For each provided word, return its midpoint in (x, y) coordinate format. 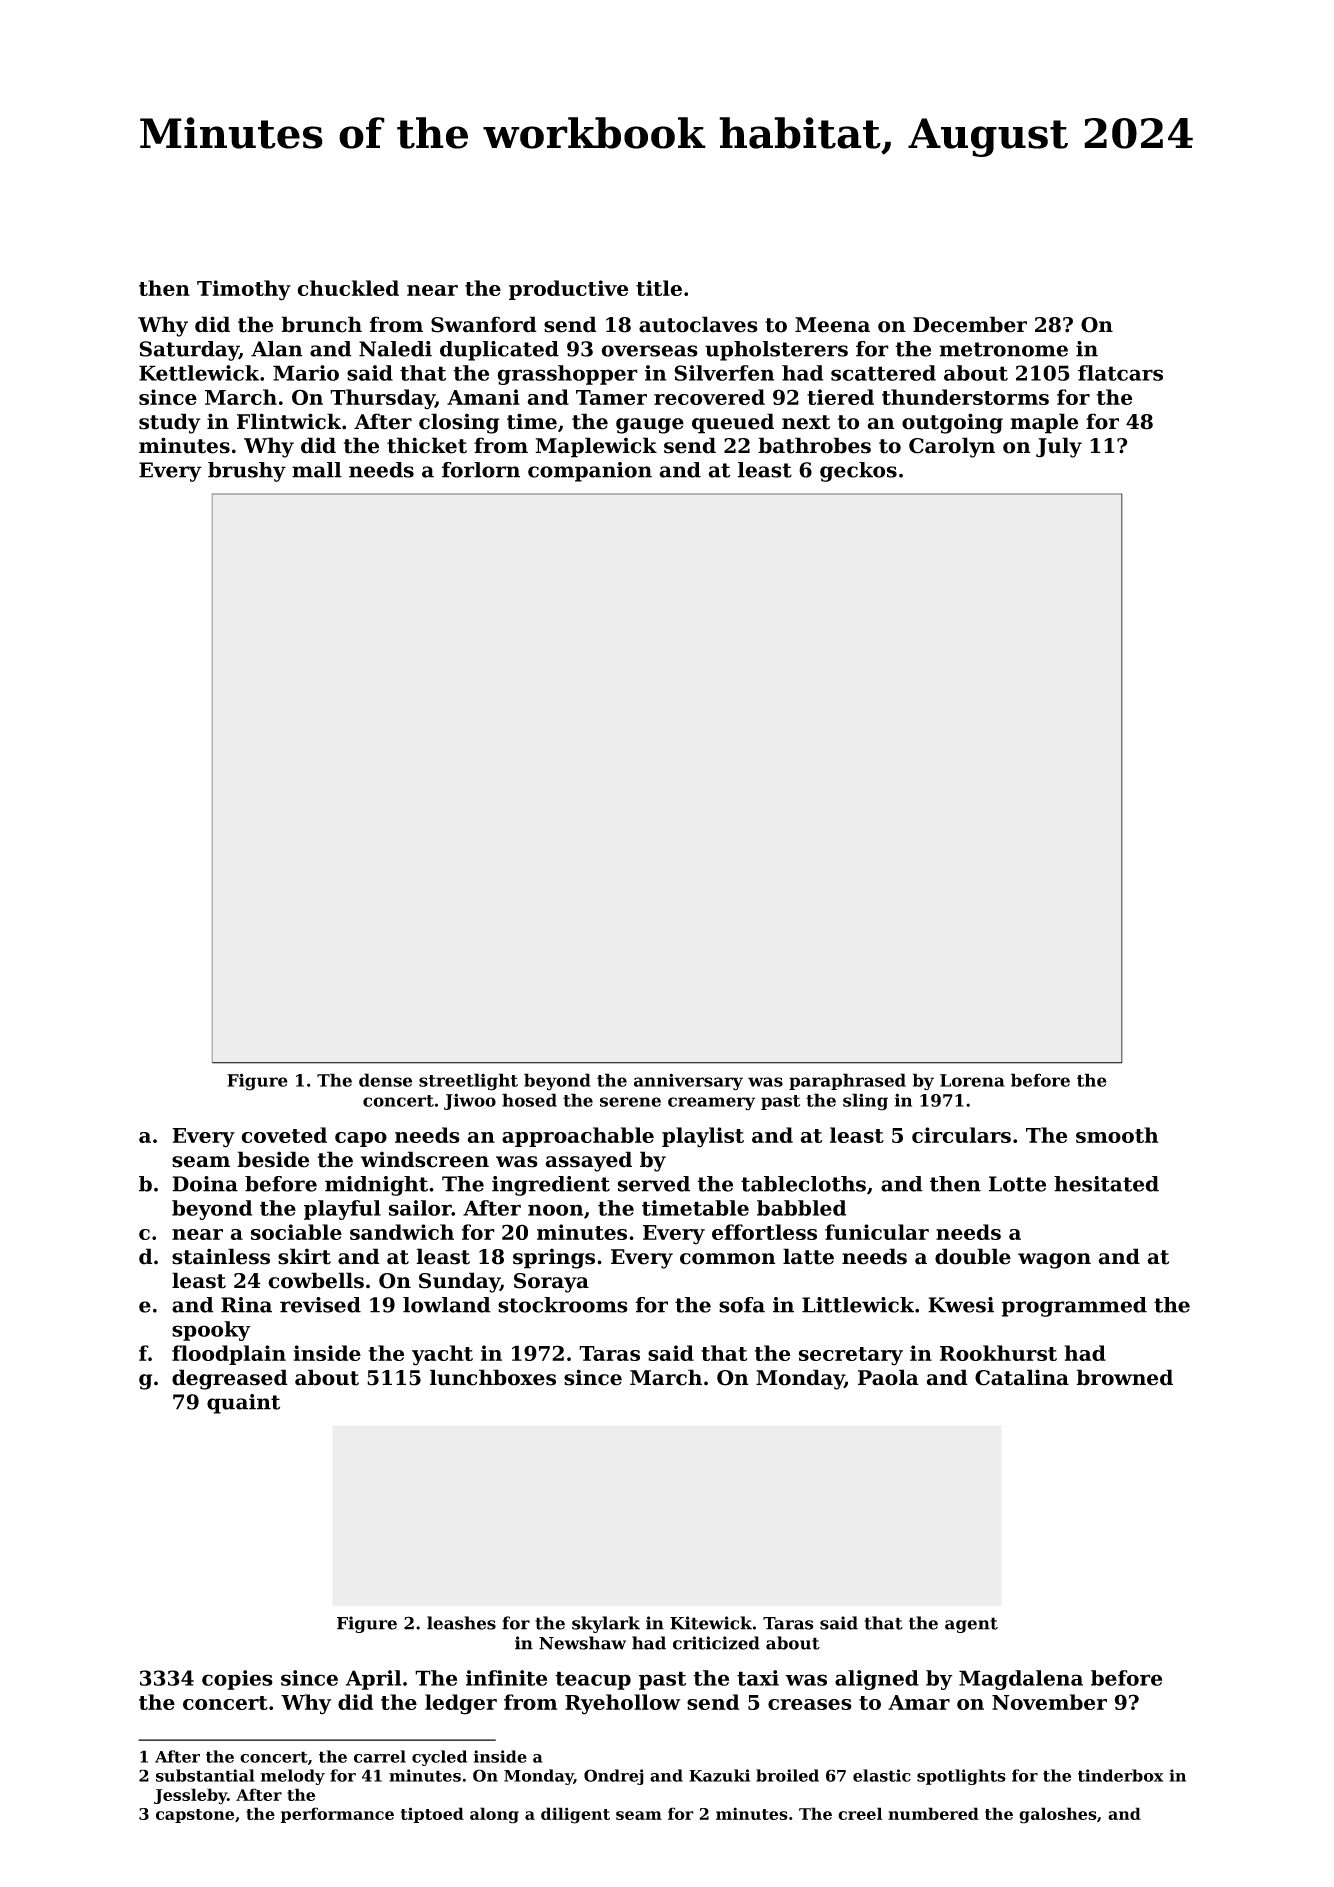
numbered (933, 1813)
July (1059, 447)
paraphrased (847, 1081)
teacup (593, 1680)
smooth (1117, 1135)
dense (385, 1080)
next (806, 422)
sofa (742, 1305)
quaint (243, 1404)
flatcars (1120, 373)
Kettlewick (199, 373)
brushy (247, 472)
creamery (711, 1104)
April (373, 1680)
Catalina (1022, 1377)
